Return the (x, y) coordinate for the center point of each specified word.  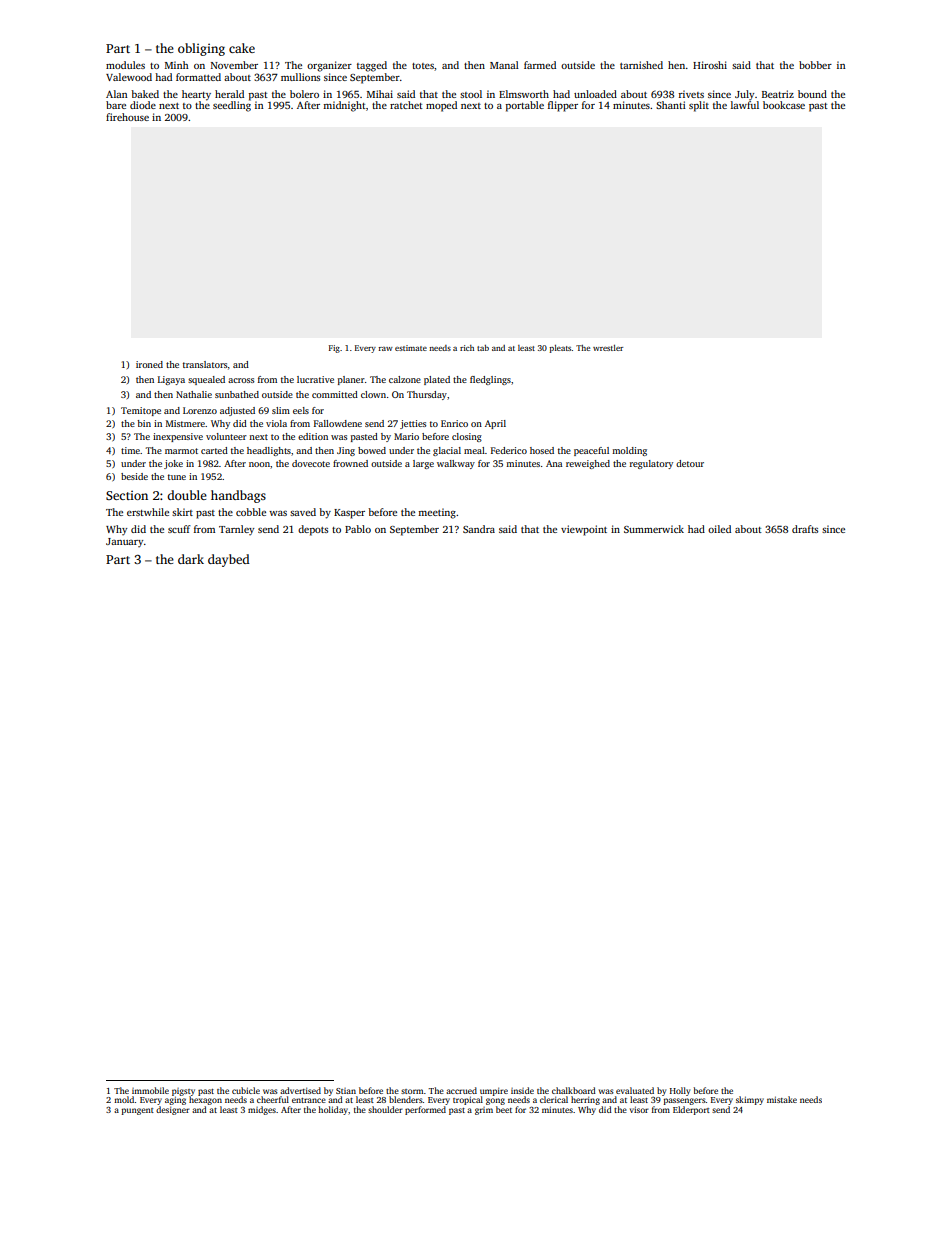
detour (690, 463)
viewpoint (584, 530)
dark (191, 559)
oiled (719, 529)
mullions (300, 77)
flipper (563, 106)
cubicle (246, 1090)
